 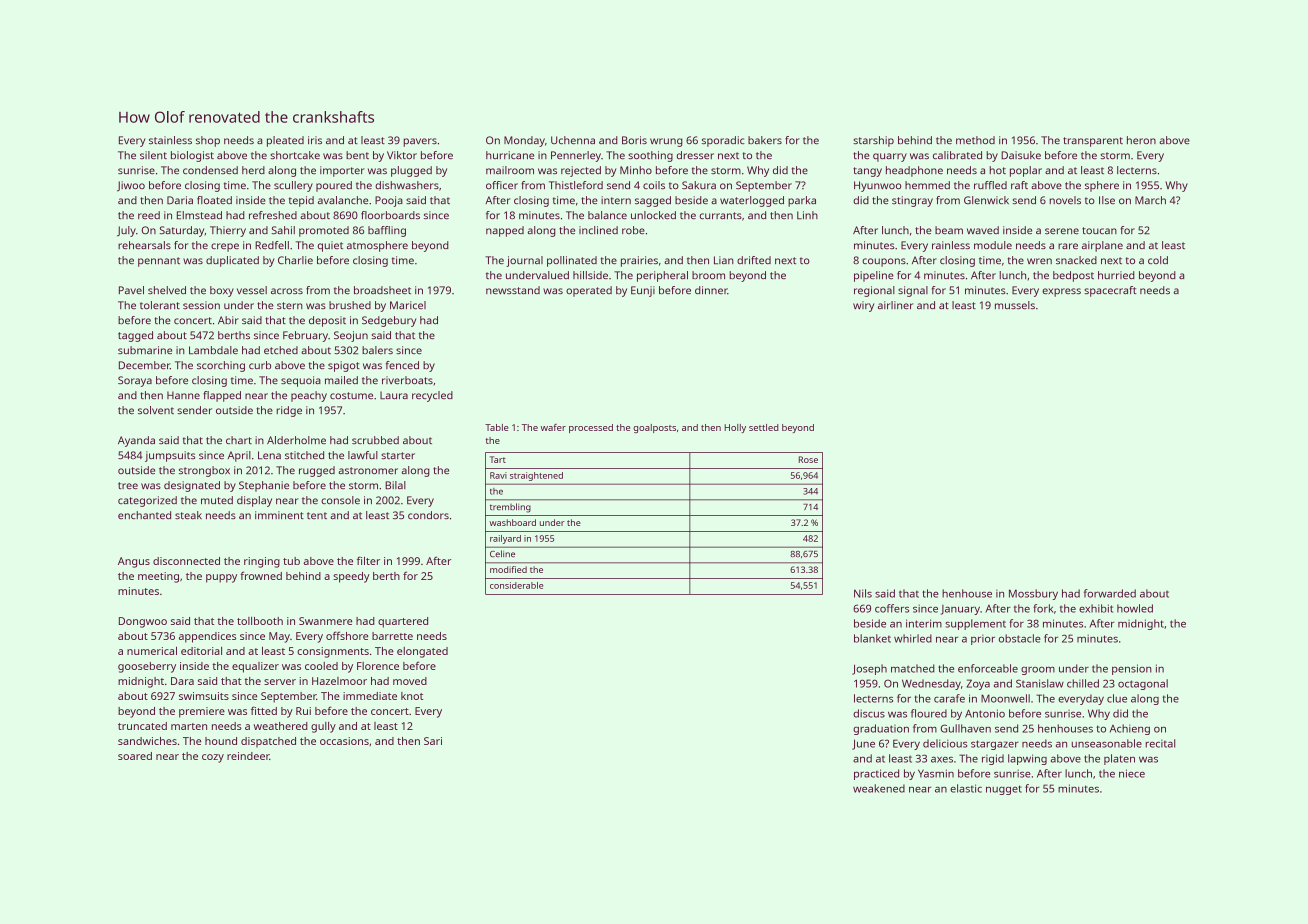 I want to click on coffers, so click(x=892, y=608).
